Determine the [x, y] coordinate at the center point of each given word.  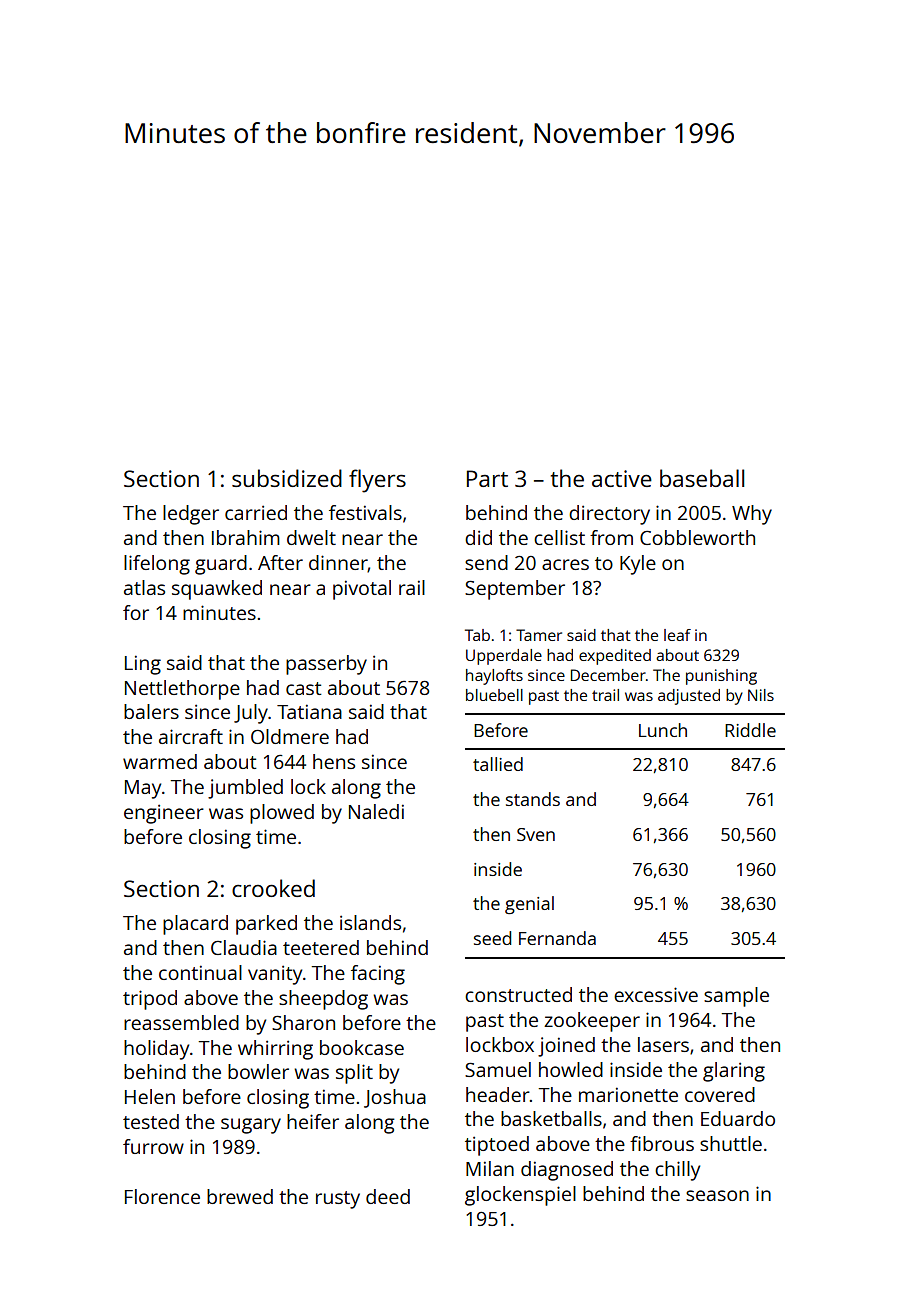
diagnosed [567, 1171]
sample [736, 997]
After [280, 562]
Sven [536, 834]
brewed [240, 1196]
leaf [677, 635]
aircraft [191, 736]
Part [487, 478]
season [717, 1195]
